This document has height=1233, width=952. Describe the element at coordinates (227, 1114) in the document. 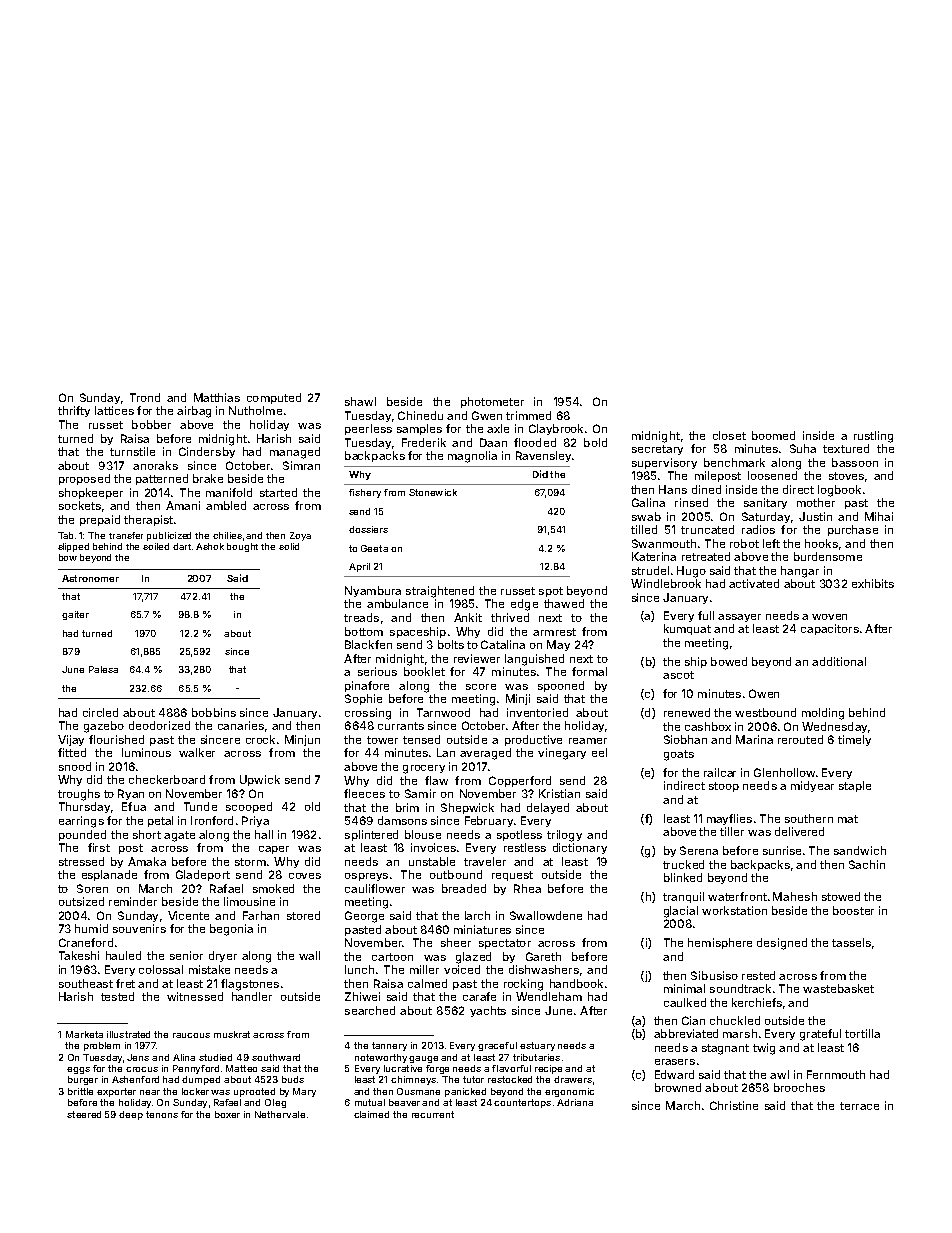

I see `boxer` at that location.
